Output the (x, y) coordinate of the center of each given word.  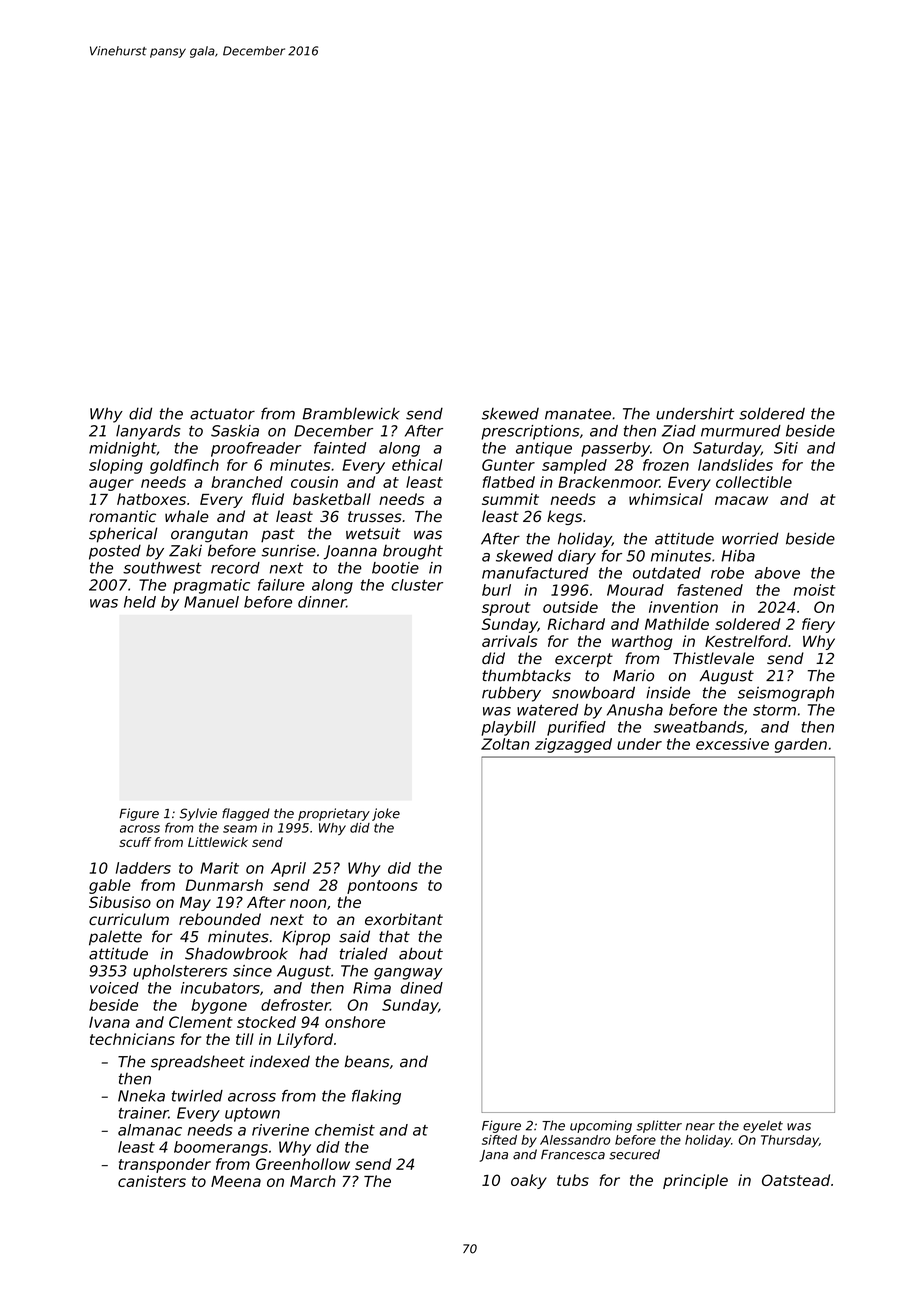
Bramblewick (351, 413)
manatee (578, 414)
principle (695, 1181)
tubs (573, 1180)
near (700, 1127)
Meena (236, 1181)
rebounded (220, 919)
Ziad (679, 431)
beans (367, 1061)
